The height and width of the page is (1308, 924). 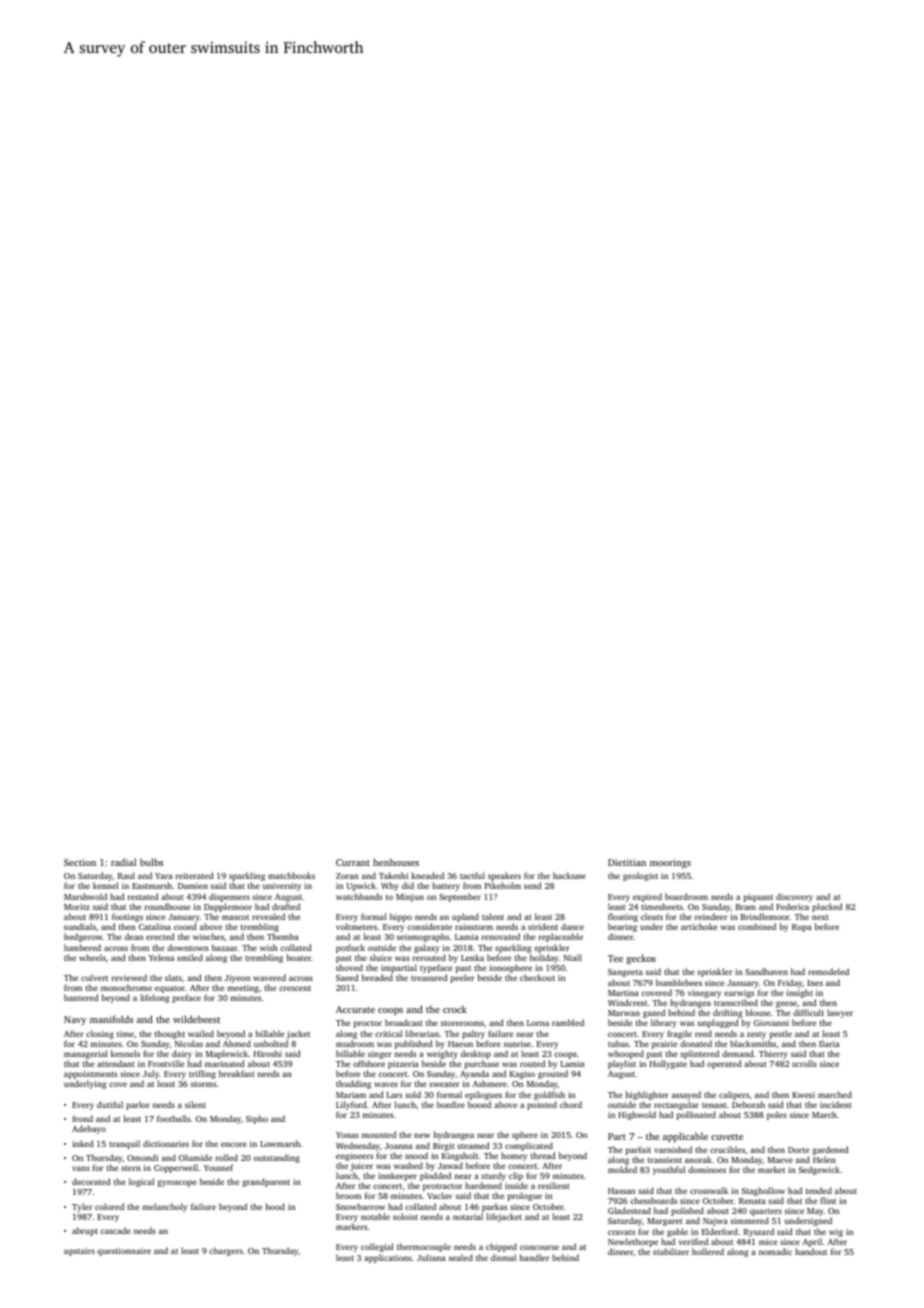 What do you see at coordinates (150, 1075) in the page?
I see `July` at bounding box center [150, 1075].
